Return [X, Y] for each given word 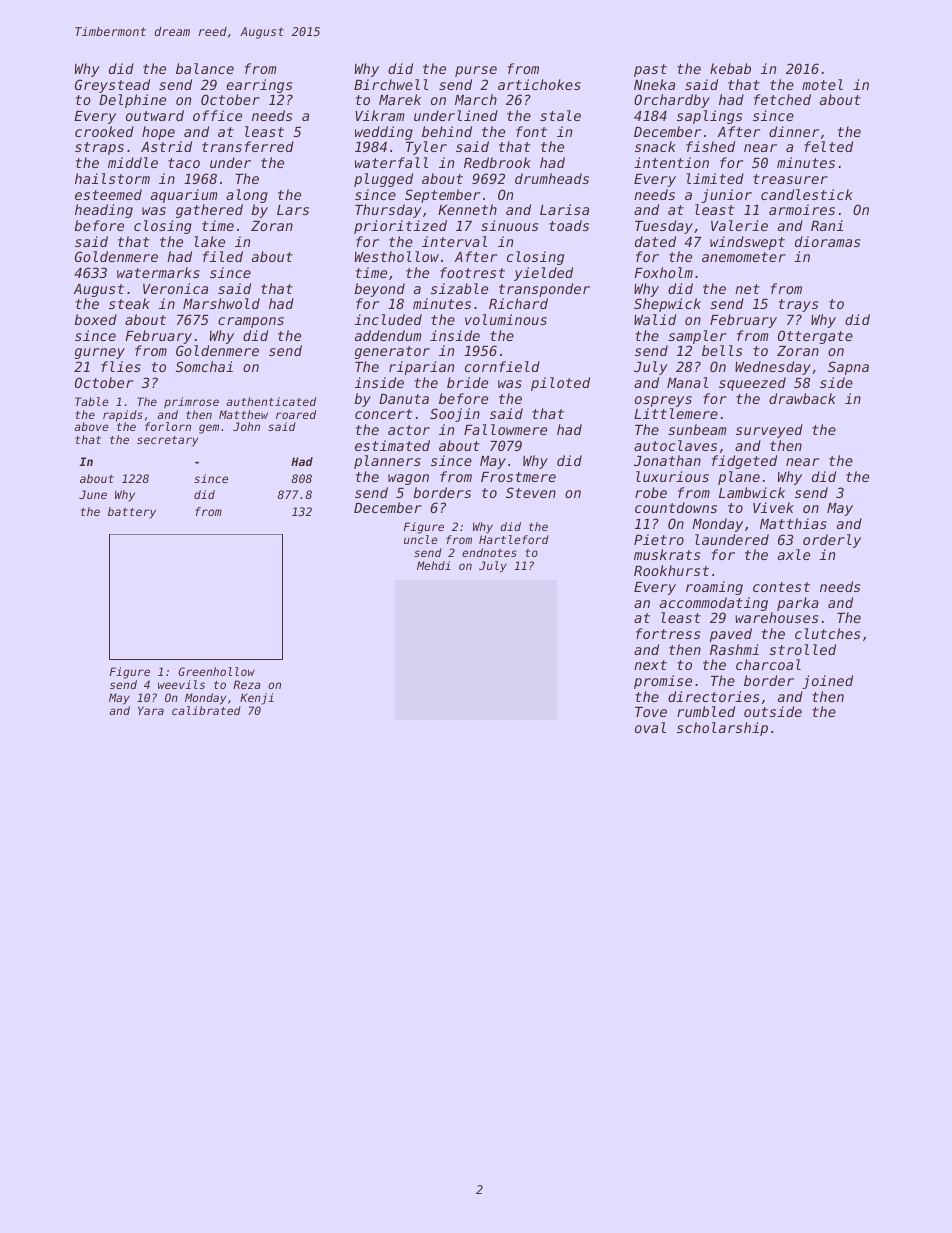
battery [132, 513]
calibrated [206, 710]
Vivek [773, 507]
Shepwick [667, 305]
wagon [408, 479]
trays [798, 305]
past [650, 70]
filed [223, 256]
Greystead [112, 86]
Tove [651, 712]
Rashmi [734, 649]
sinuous [509, 225]
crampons [251, 322]
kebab [730, 68]
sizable [459, 288]
